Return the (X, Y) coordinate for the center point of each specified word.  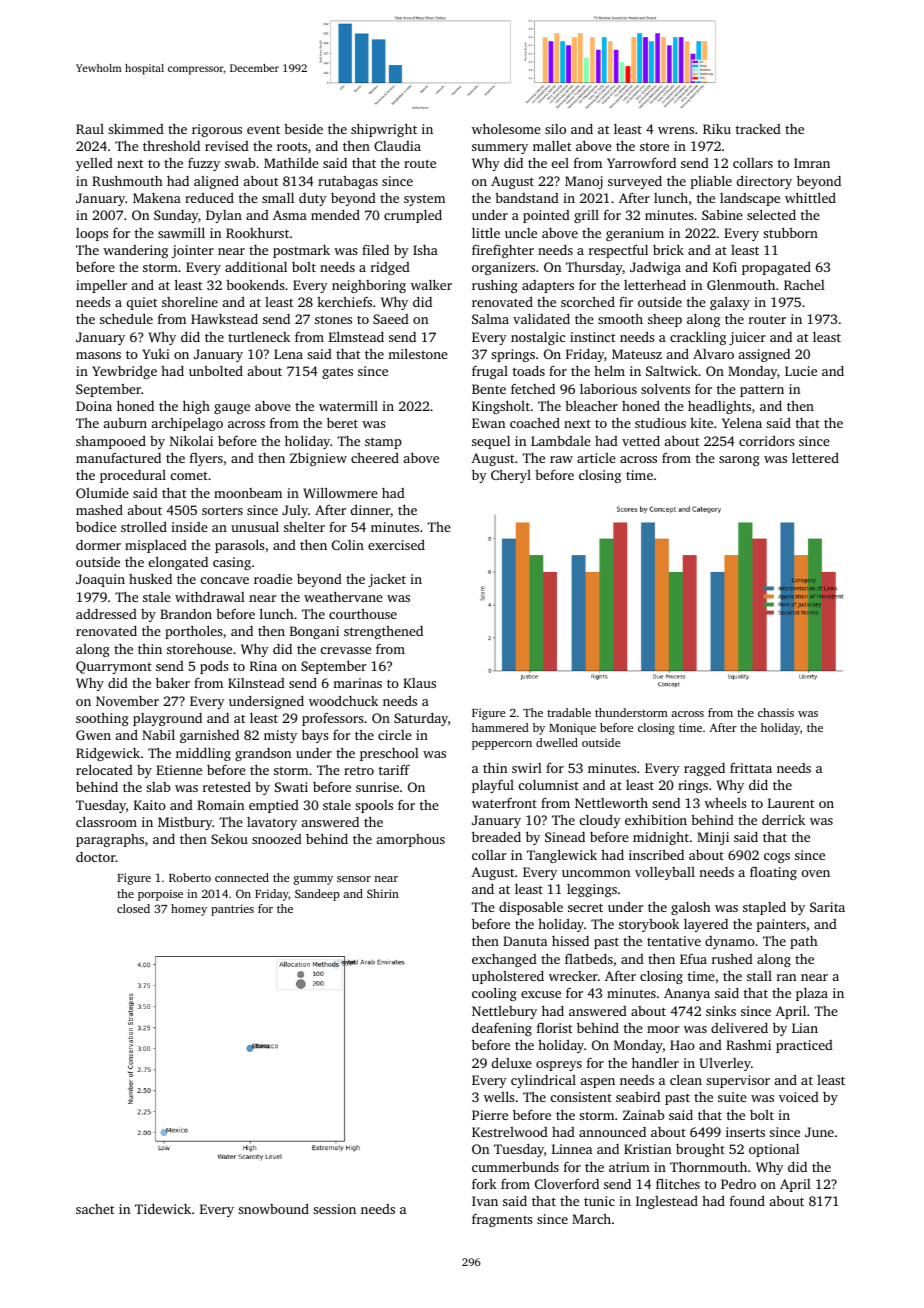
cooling (494, 994)
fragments (502, 1220)
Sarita (827, 907)
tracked (758, 129)
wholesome (506, 128)
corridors (766, 441)
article (596, 458)
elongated (178, 563)
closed (133, 908)
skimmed (136, 129)
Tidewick (163, 1209)
